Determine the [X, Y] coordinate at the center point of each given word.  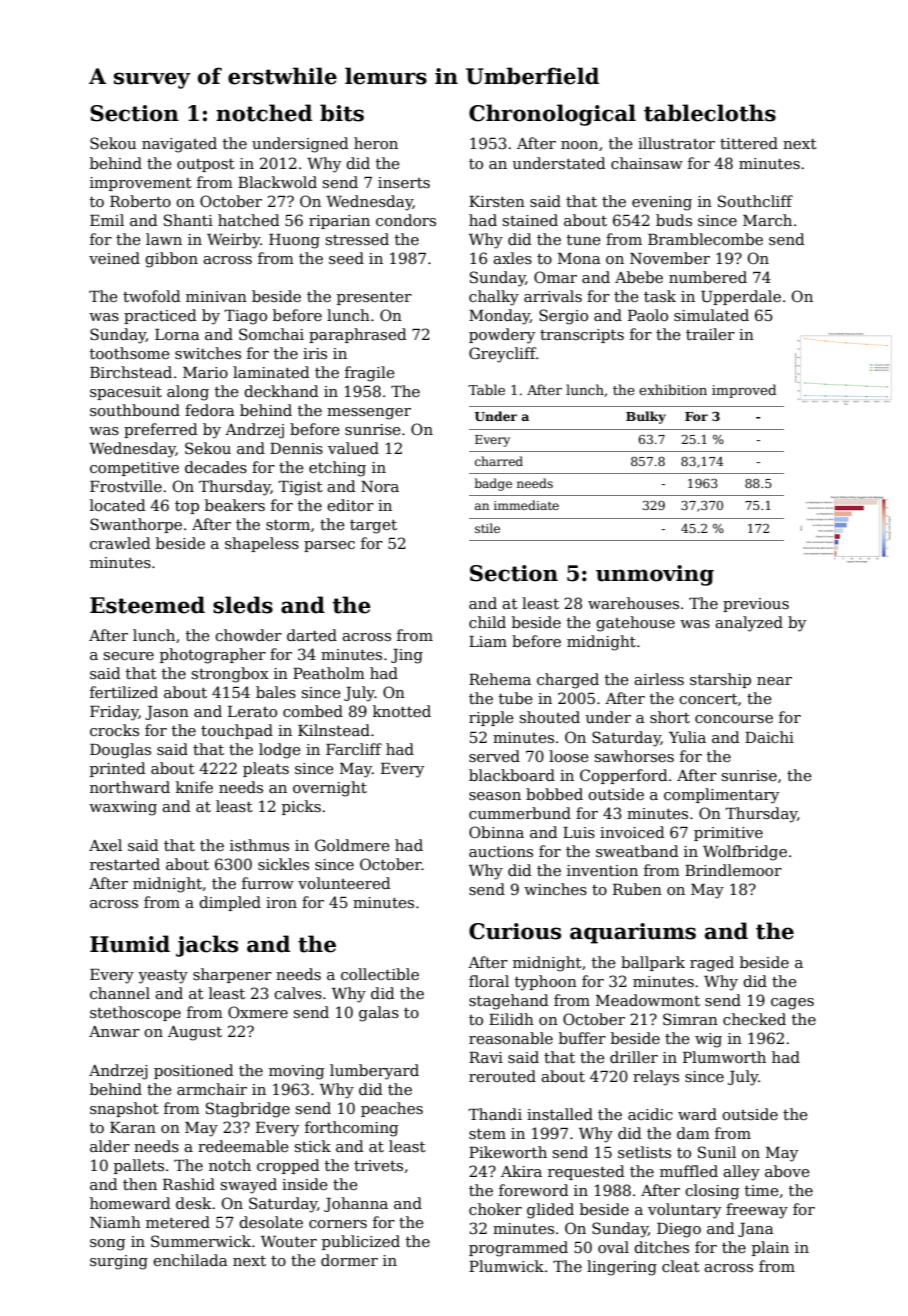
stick [313, 1146]
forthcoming [352, 1129]
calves [298, 993]
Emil [107, 220]
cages [792, 1004]
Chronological [552, 115]
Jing [407, 656]
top [187, 507]
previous [756, 605]
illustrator [676, 143]
